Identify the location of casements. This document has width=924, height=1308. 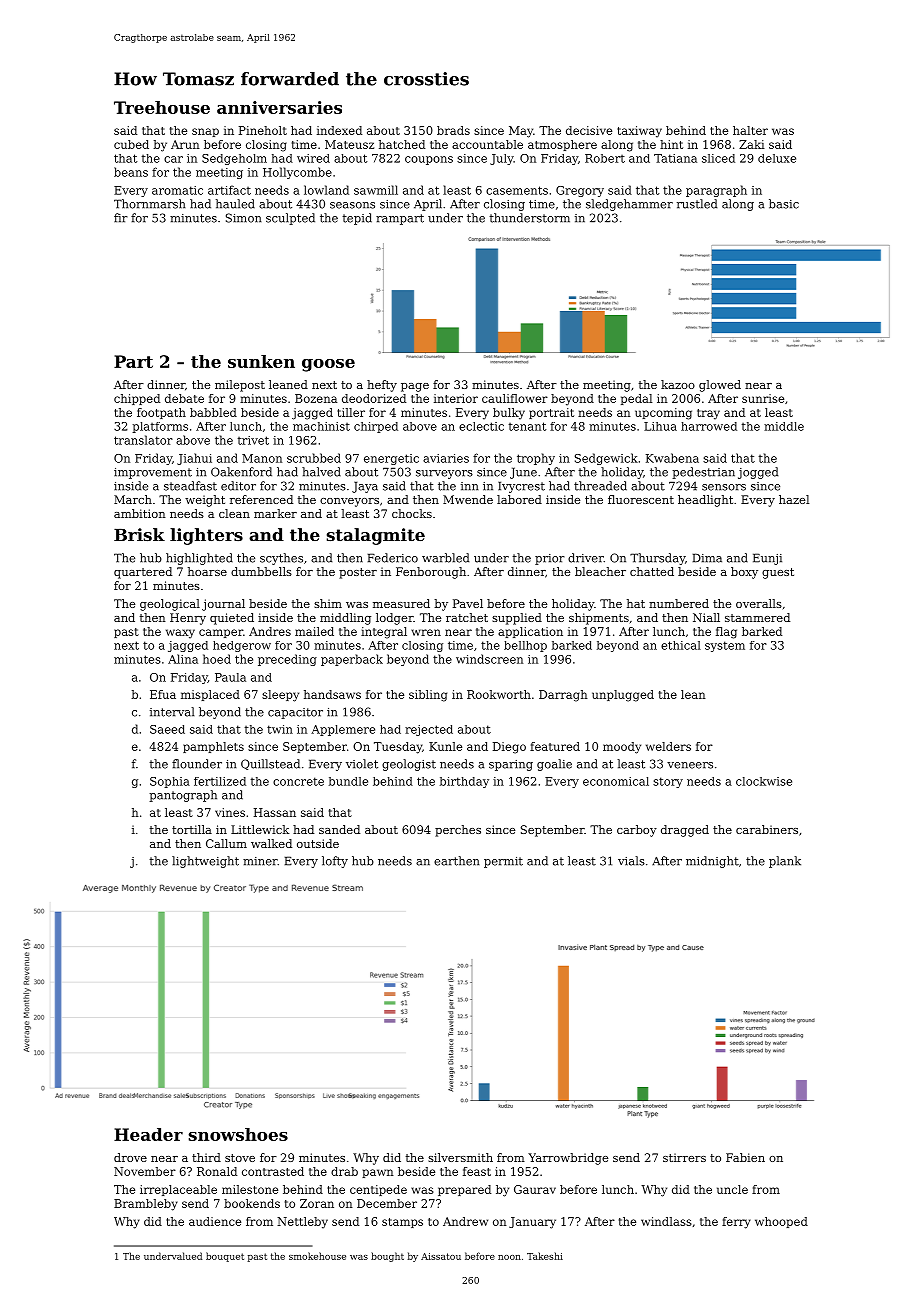
(517, 190).
